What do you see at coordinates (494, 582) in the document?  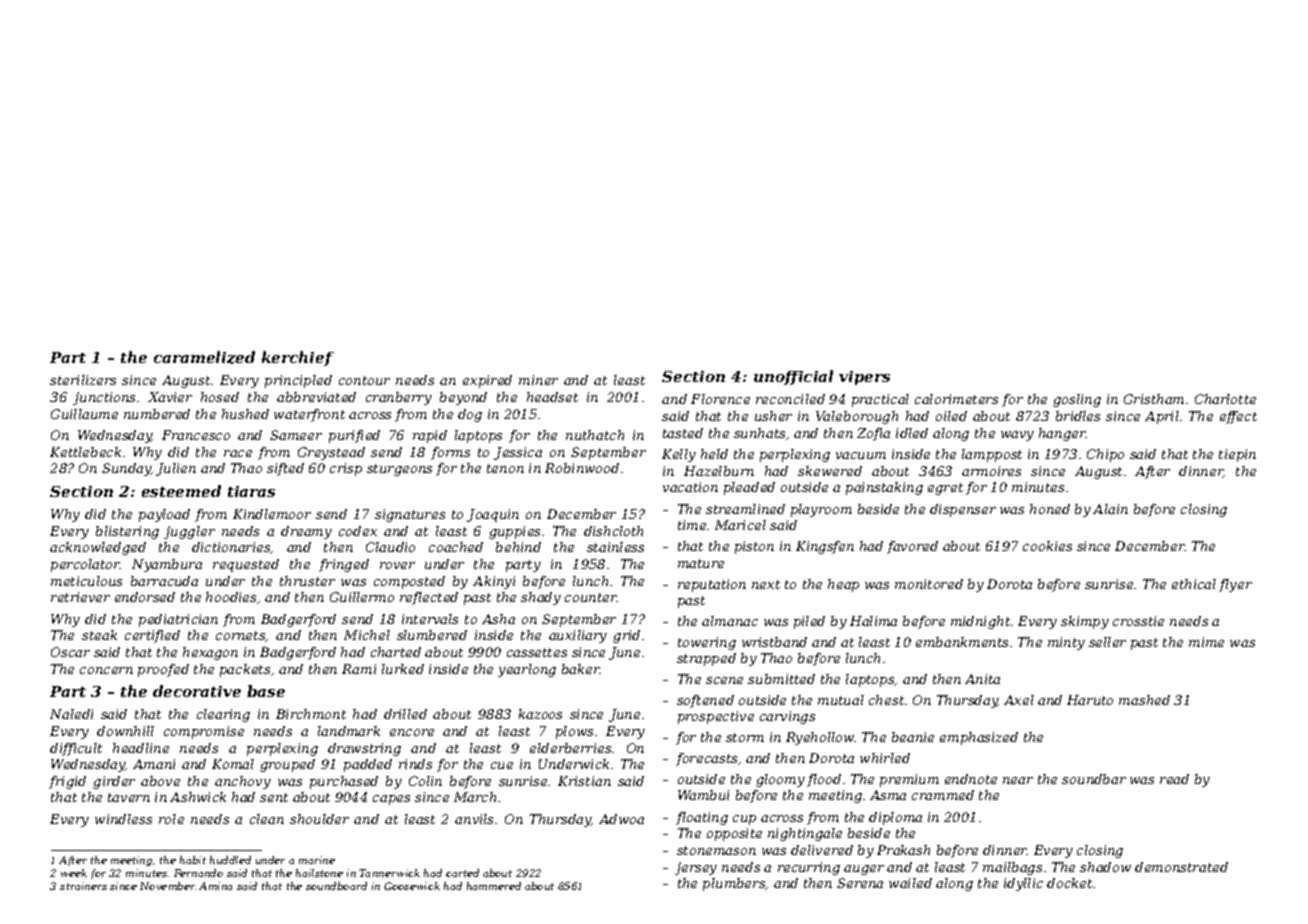 I see `Akinyi` at bounding box center [494, 582].
